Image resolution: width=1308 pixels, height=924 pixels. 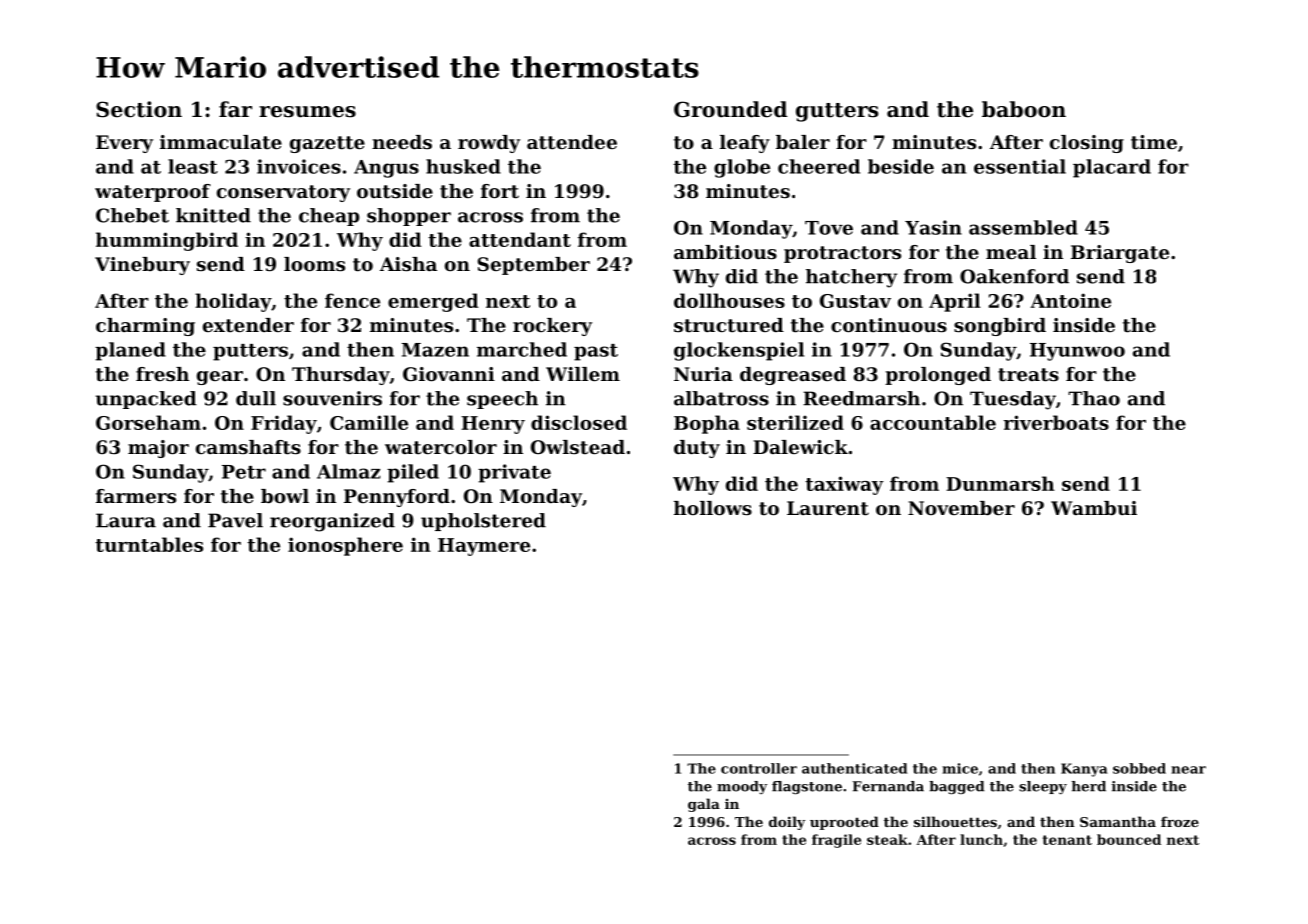 What do you see at coordinates (836, 841) in the screenshot?
I see `fragile` at bounding box center [836, 841].
